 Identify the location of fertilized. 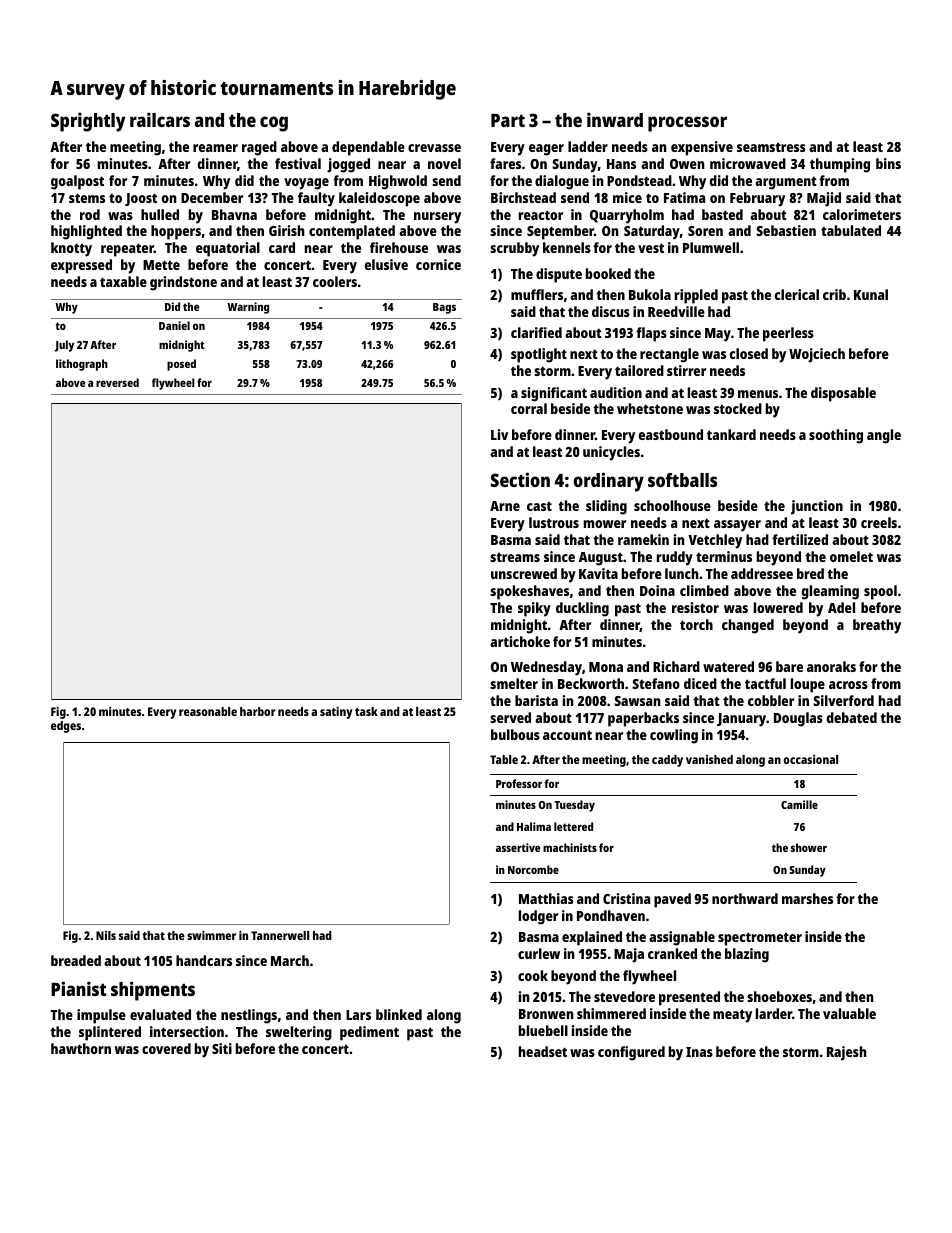
(800, 539).
